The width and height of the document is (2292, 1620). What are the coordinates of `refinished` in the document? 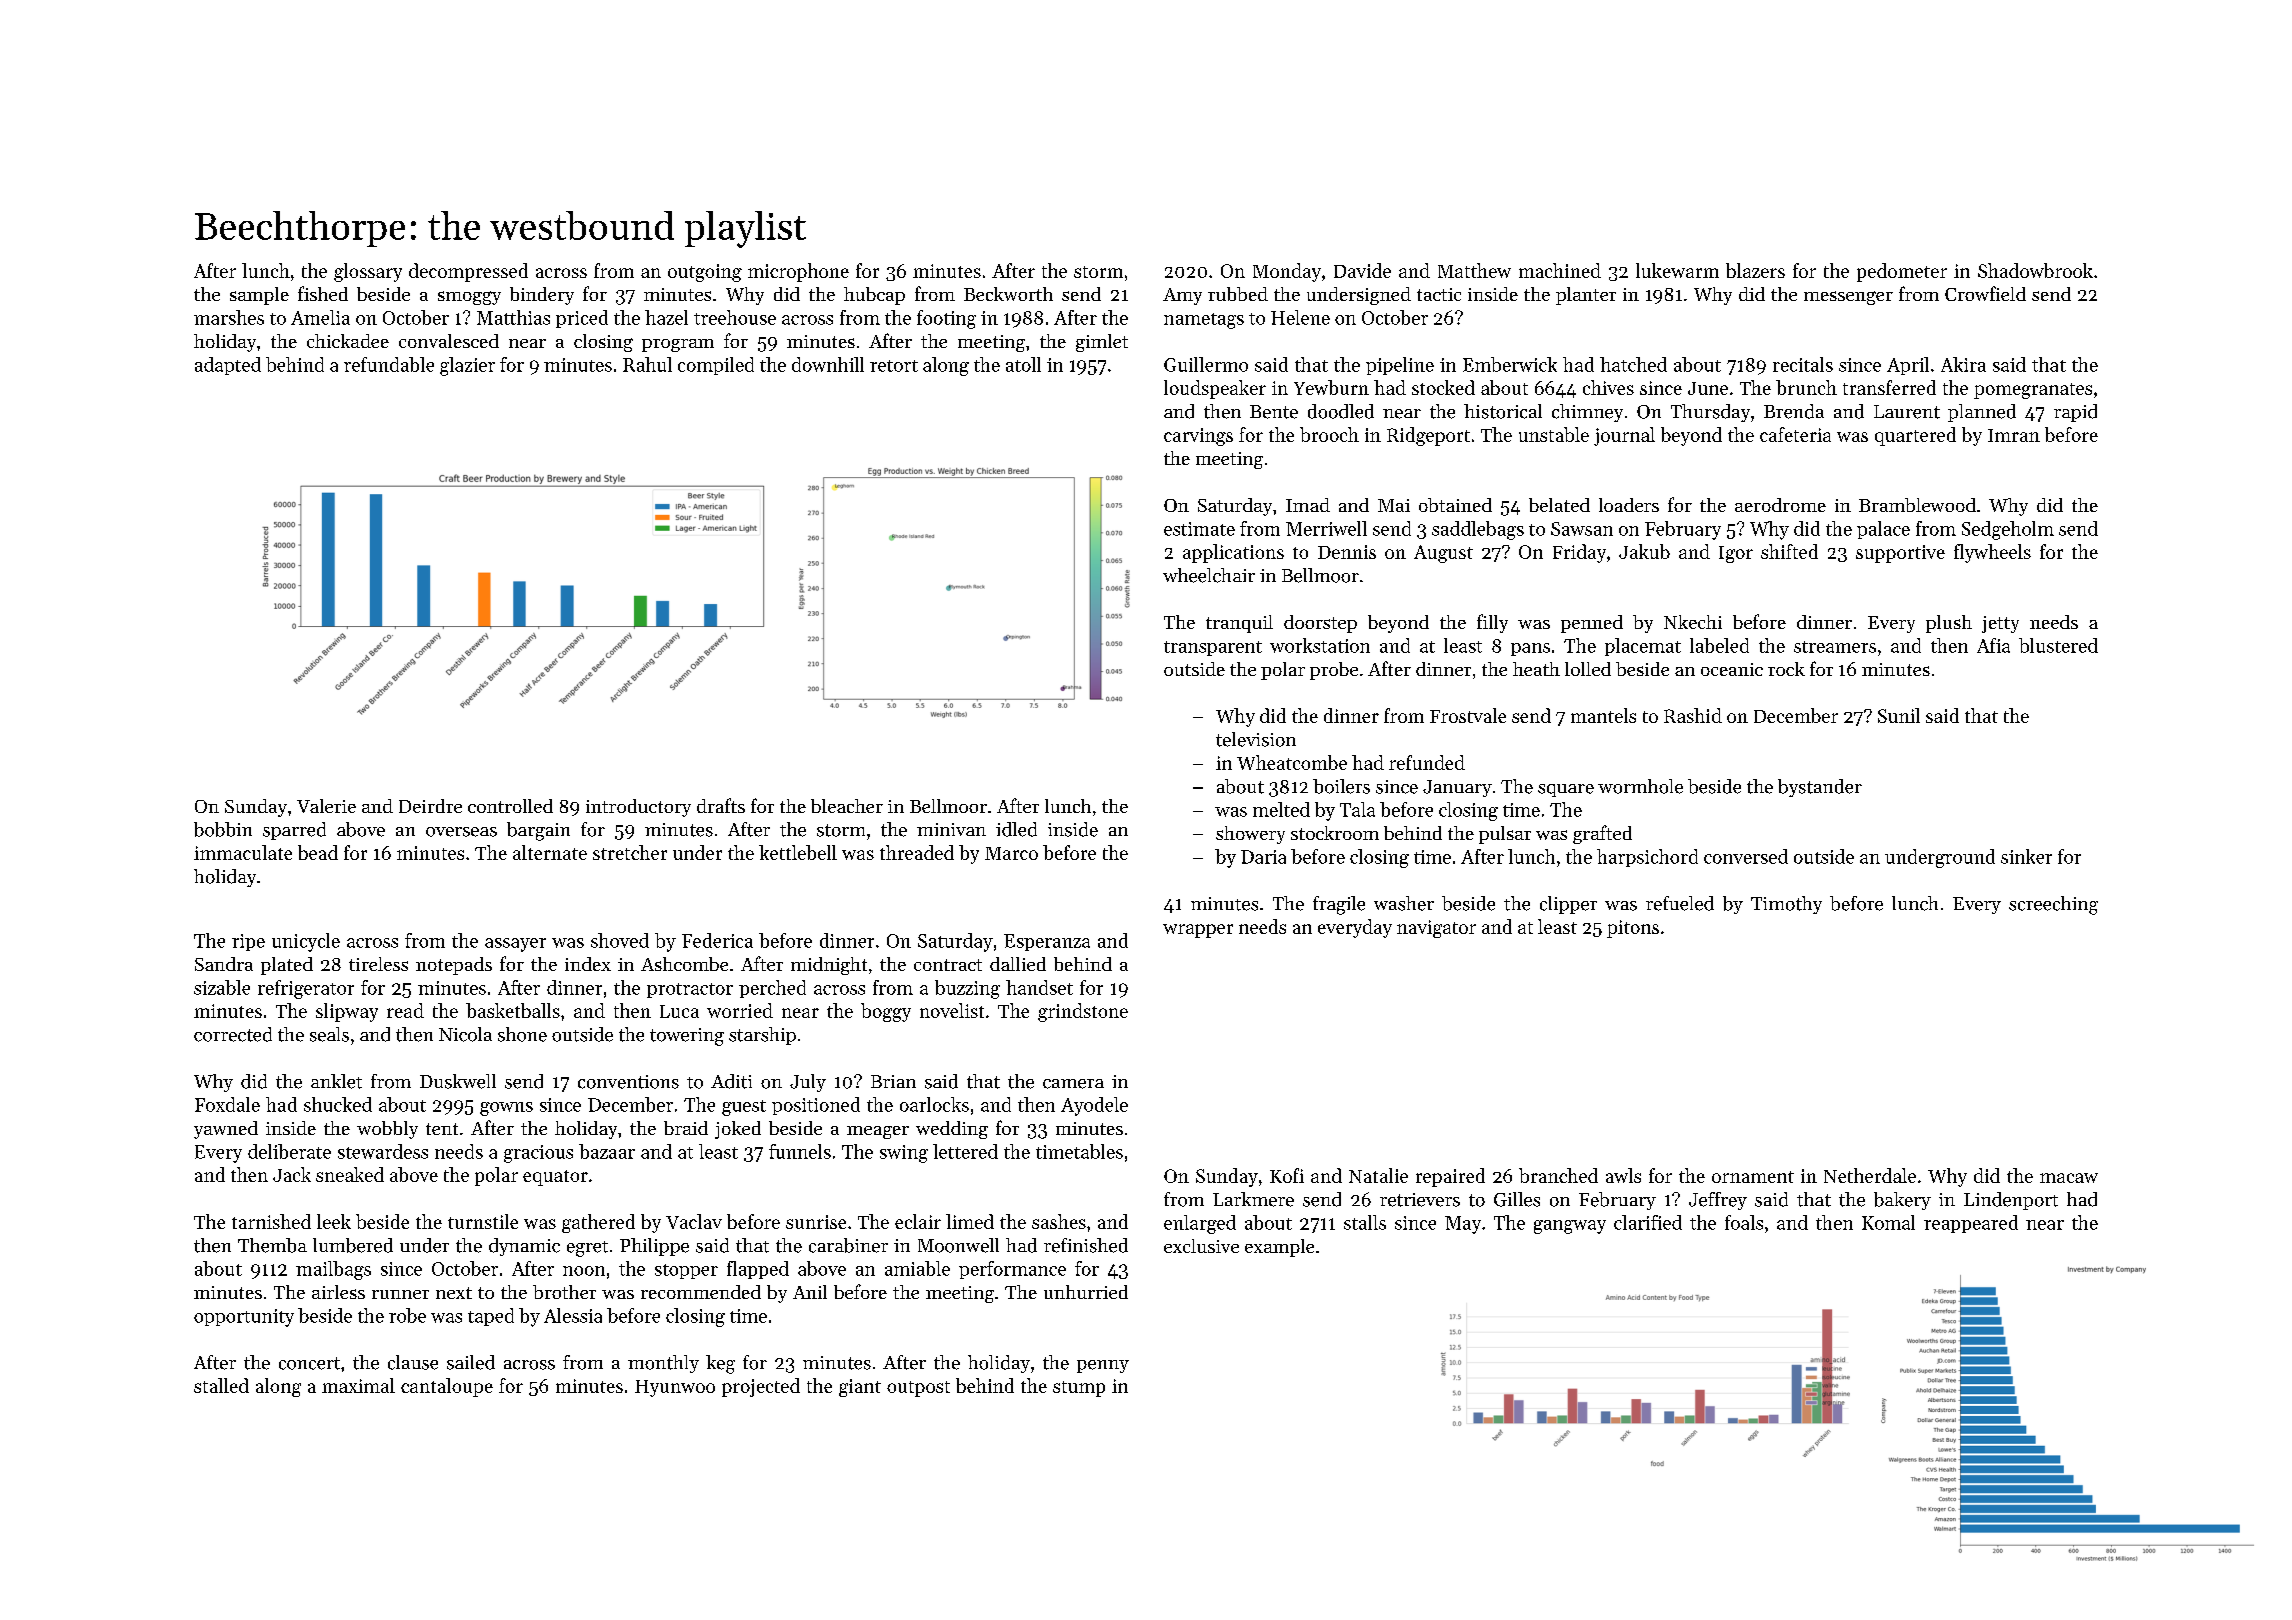 It's located at (1086, 1245).
